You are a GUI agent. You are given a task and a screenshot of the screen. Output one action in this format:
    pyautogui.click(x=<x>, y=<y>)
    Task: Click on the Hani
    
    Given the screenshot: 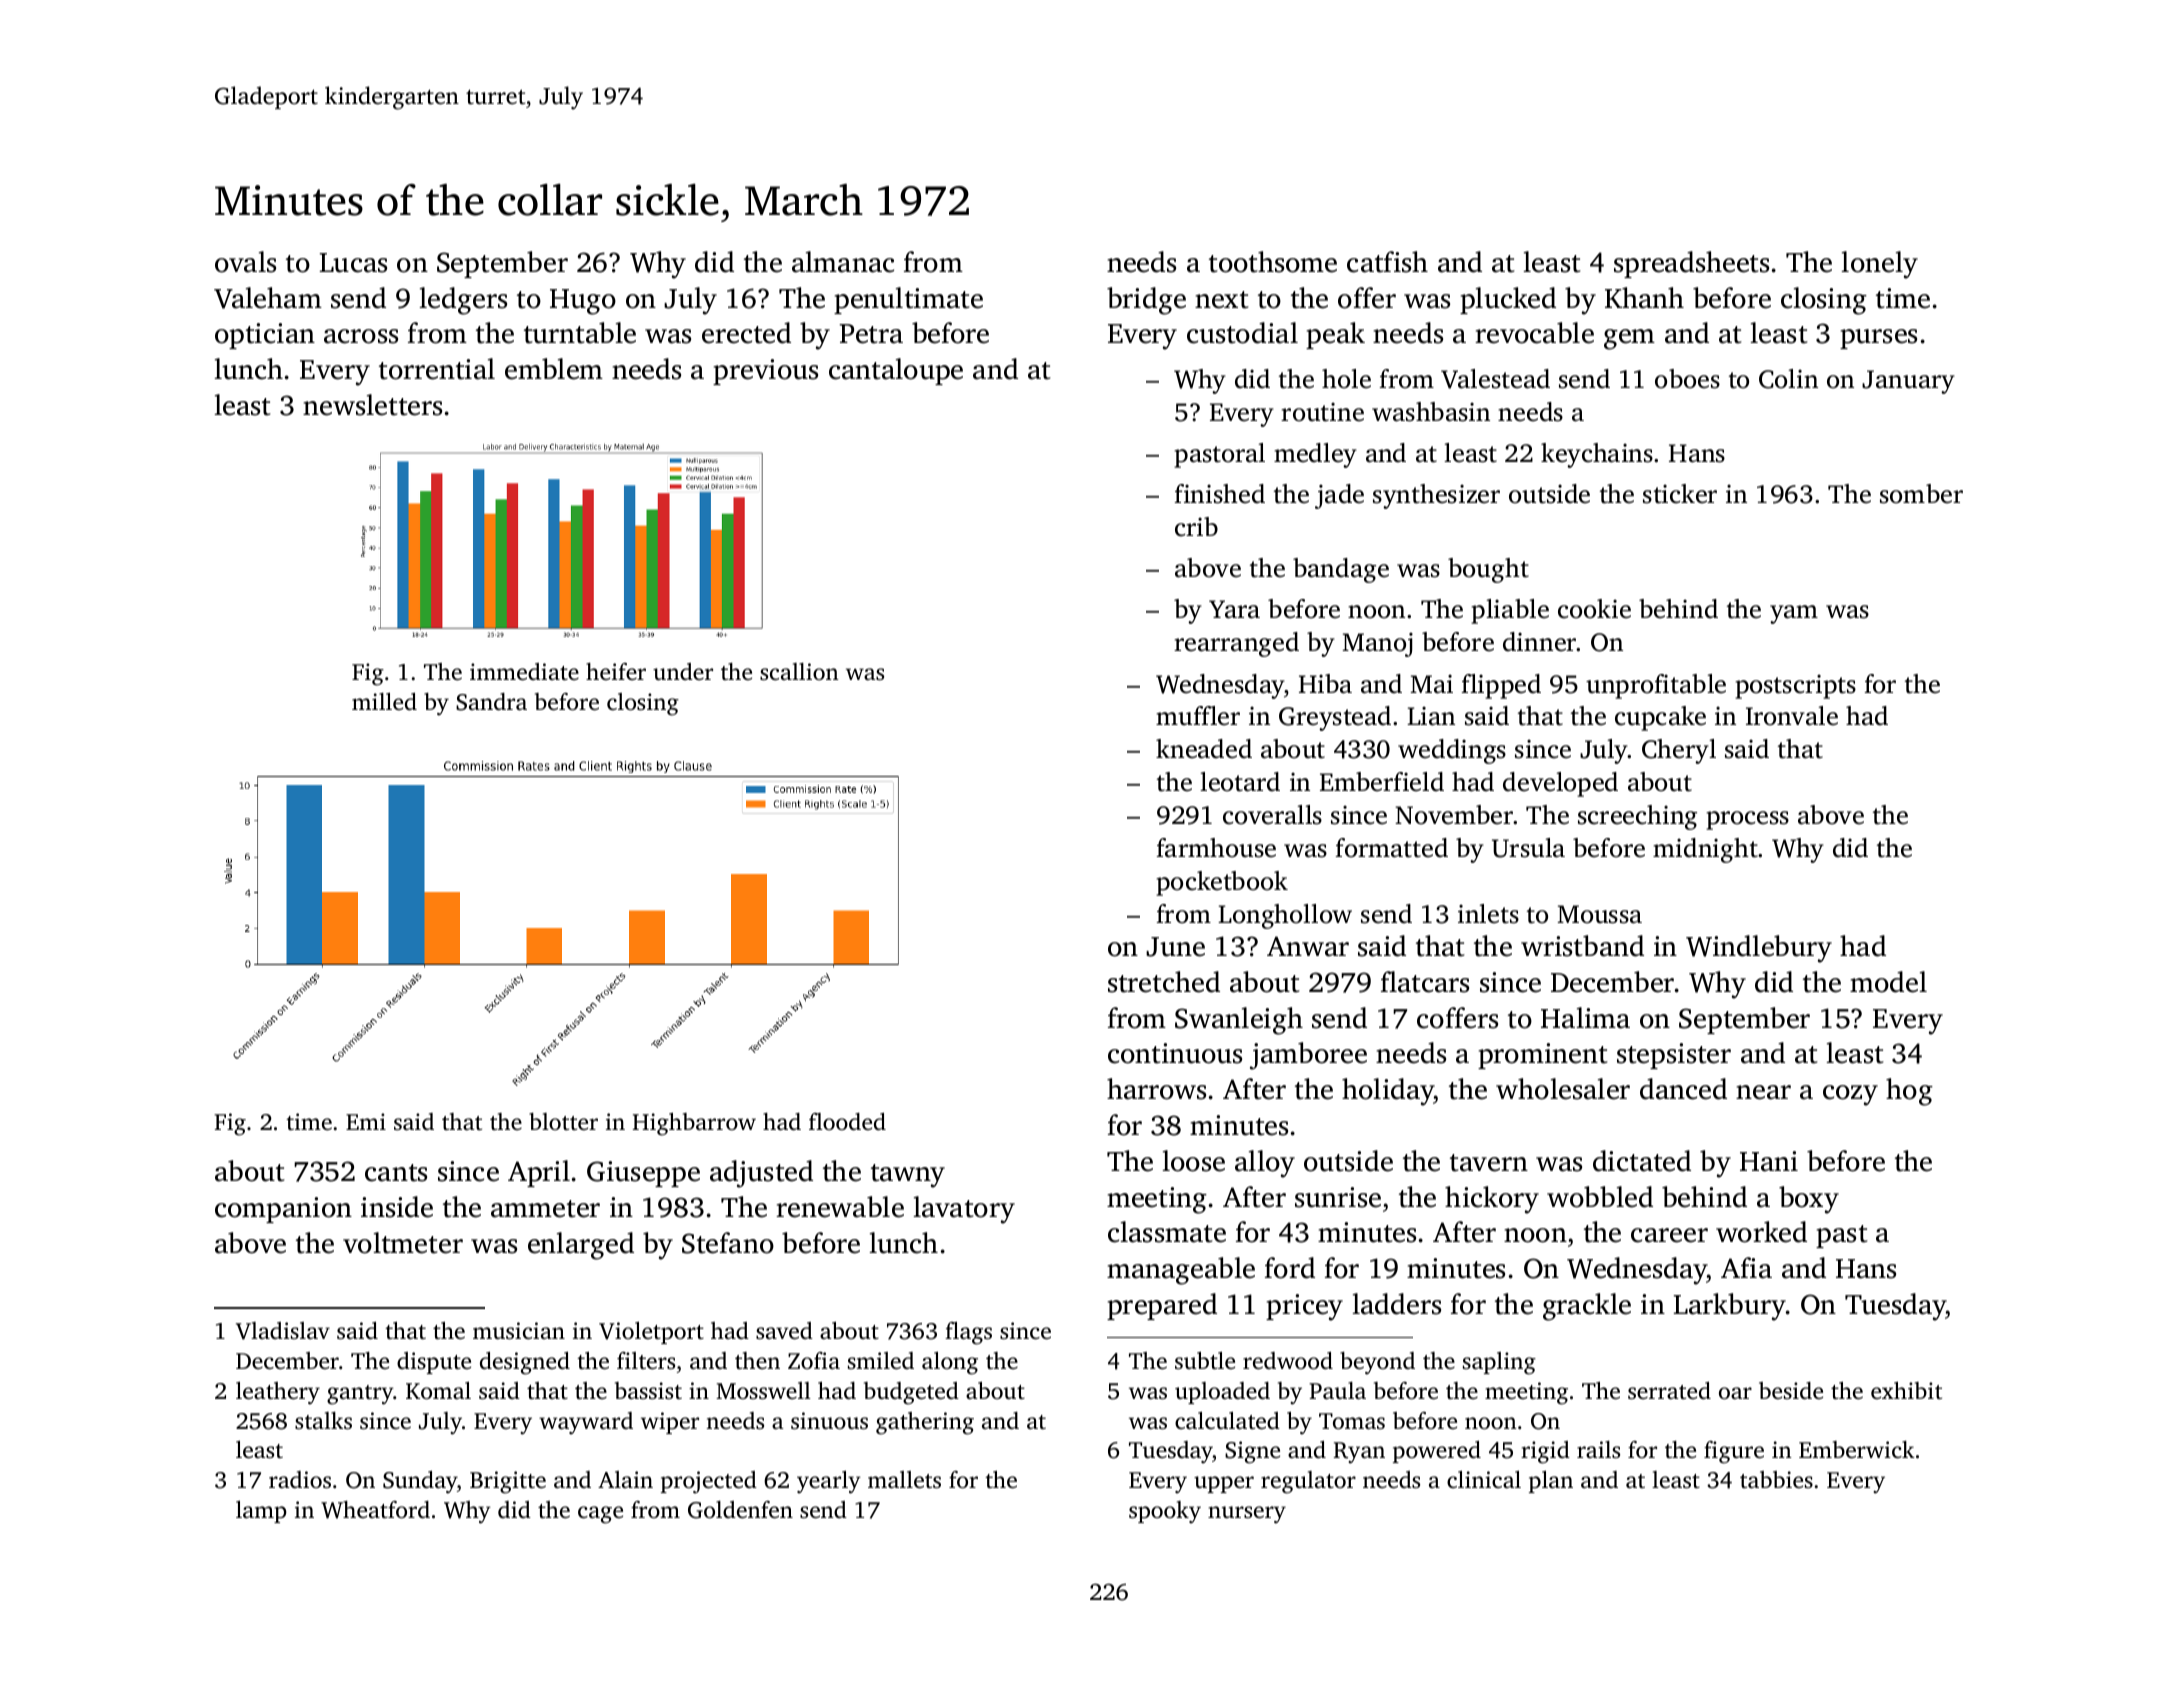 What is the action you would take?
    pyautogui.click(x=1769, y=1161)
